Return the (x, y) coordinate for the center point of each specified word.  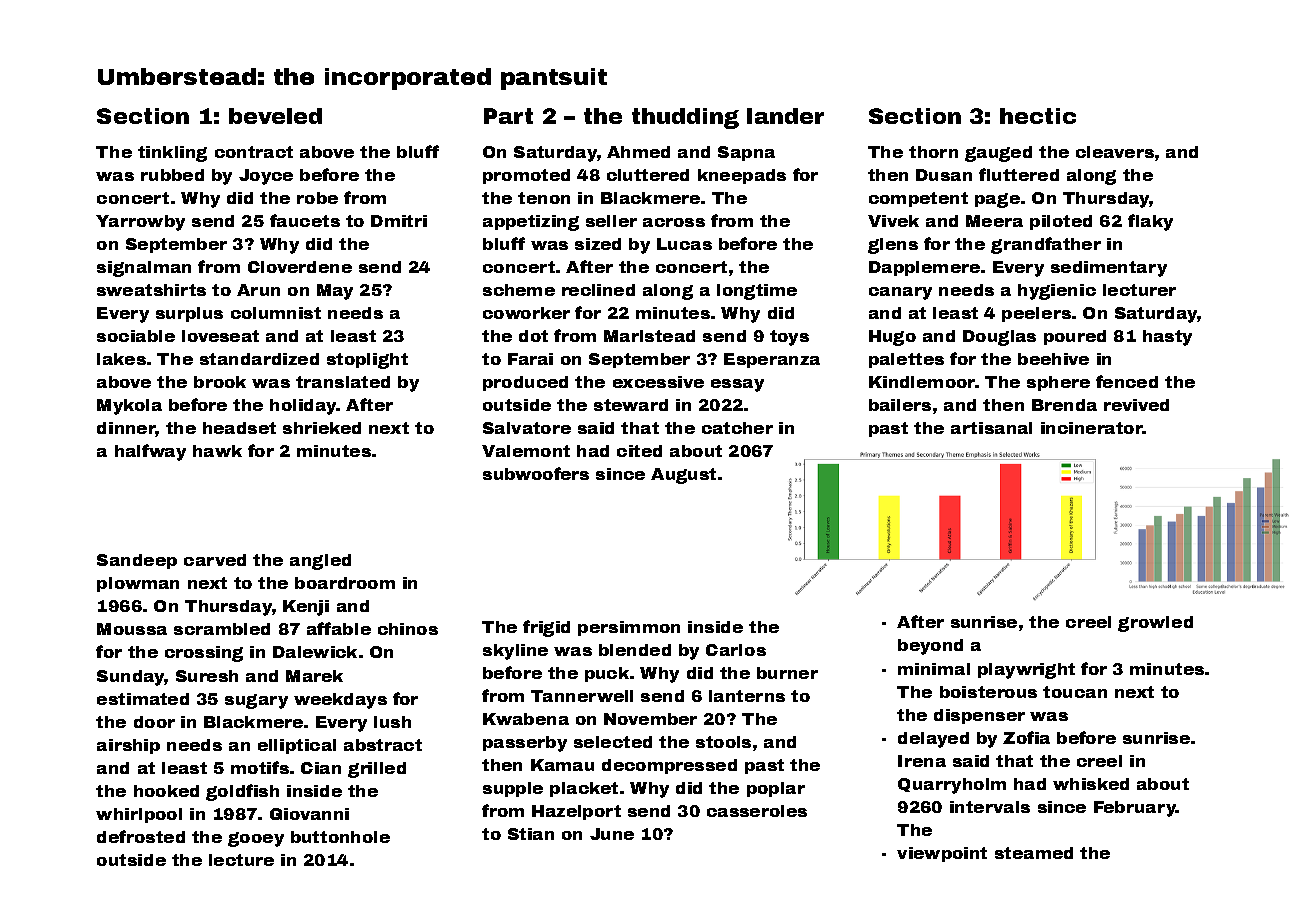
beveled (275, 116)
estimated (143, 699)
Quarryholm (952, 786)
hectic (1038, 116)
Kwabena (526, 719)
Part (508, 116)
